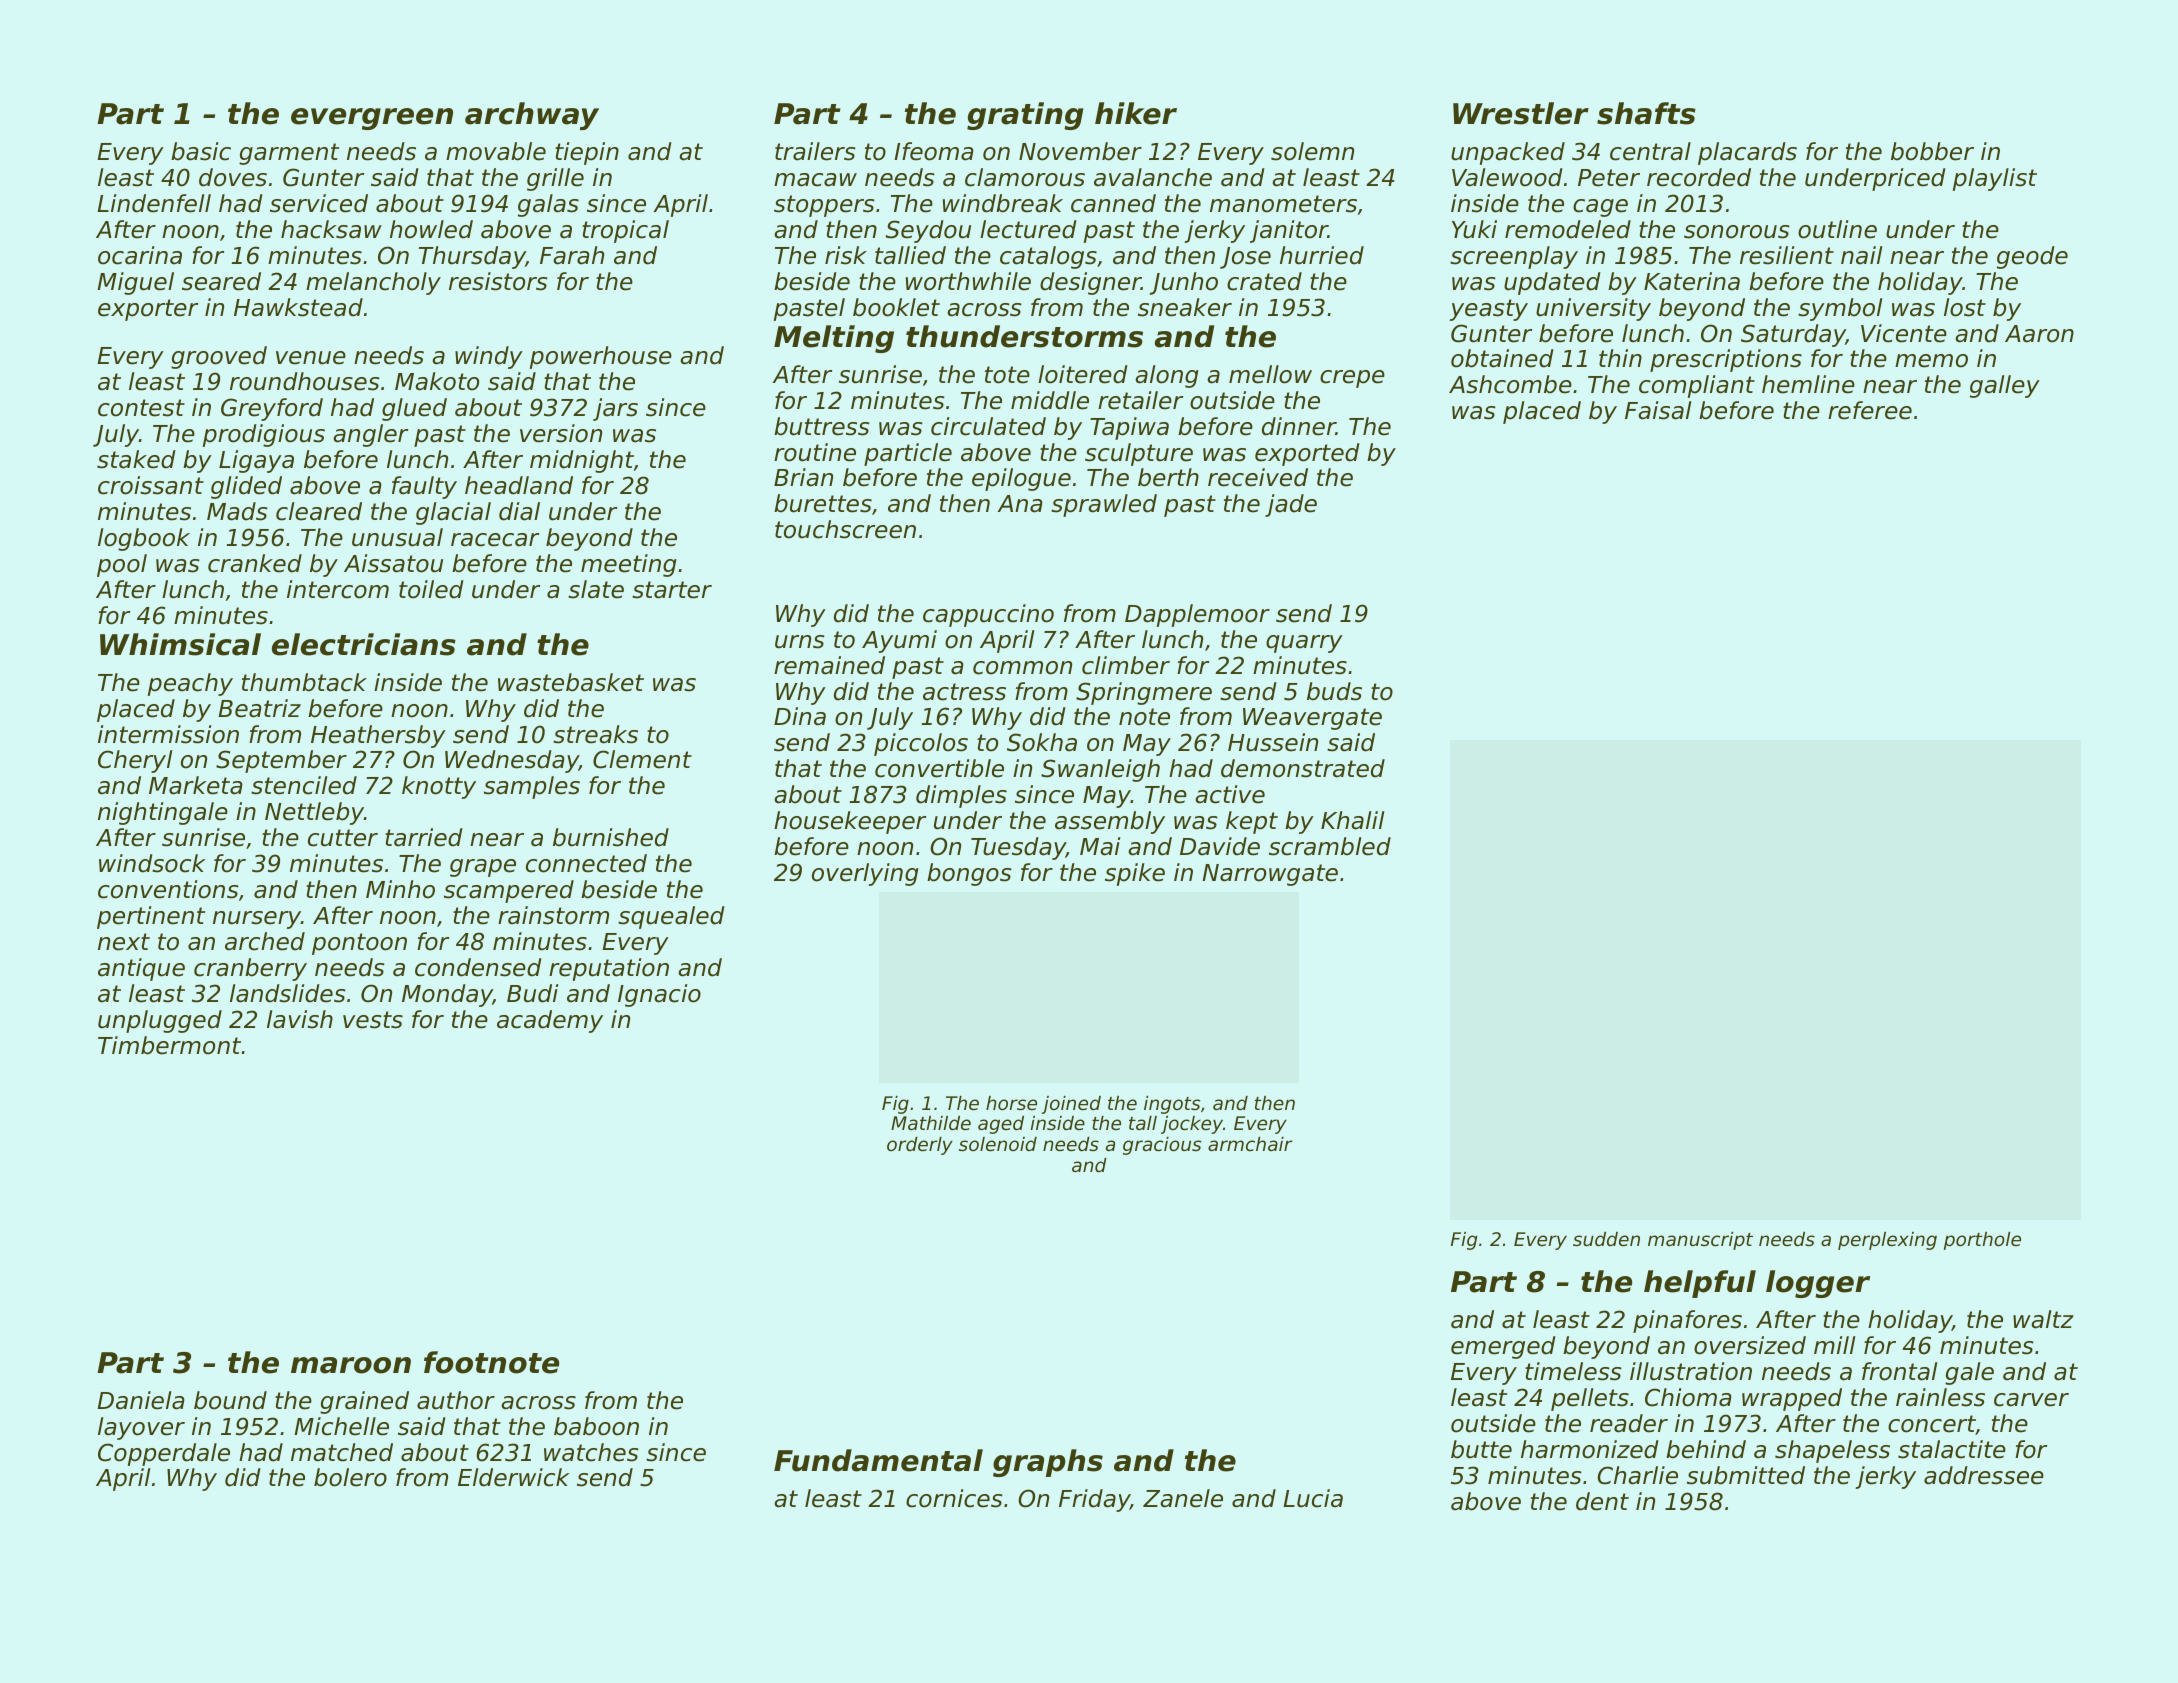 The image size is (2178, 1683). Describe the element at coordinates (1025, 116) in the screenshot. I see `grating` at that location.
